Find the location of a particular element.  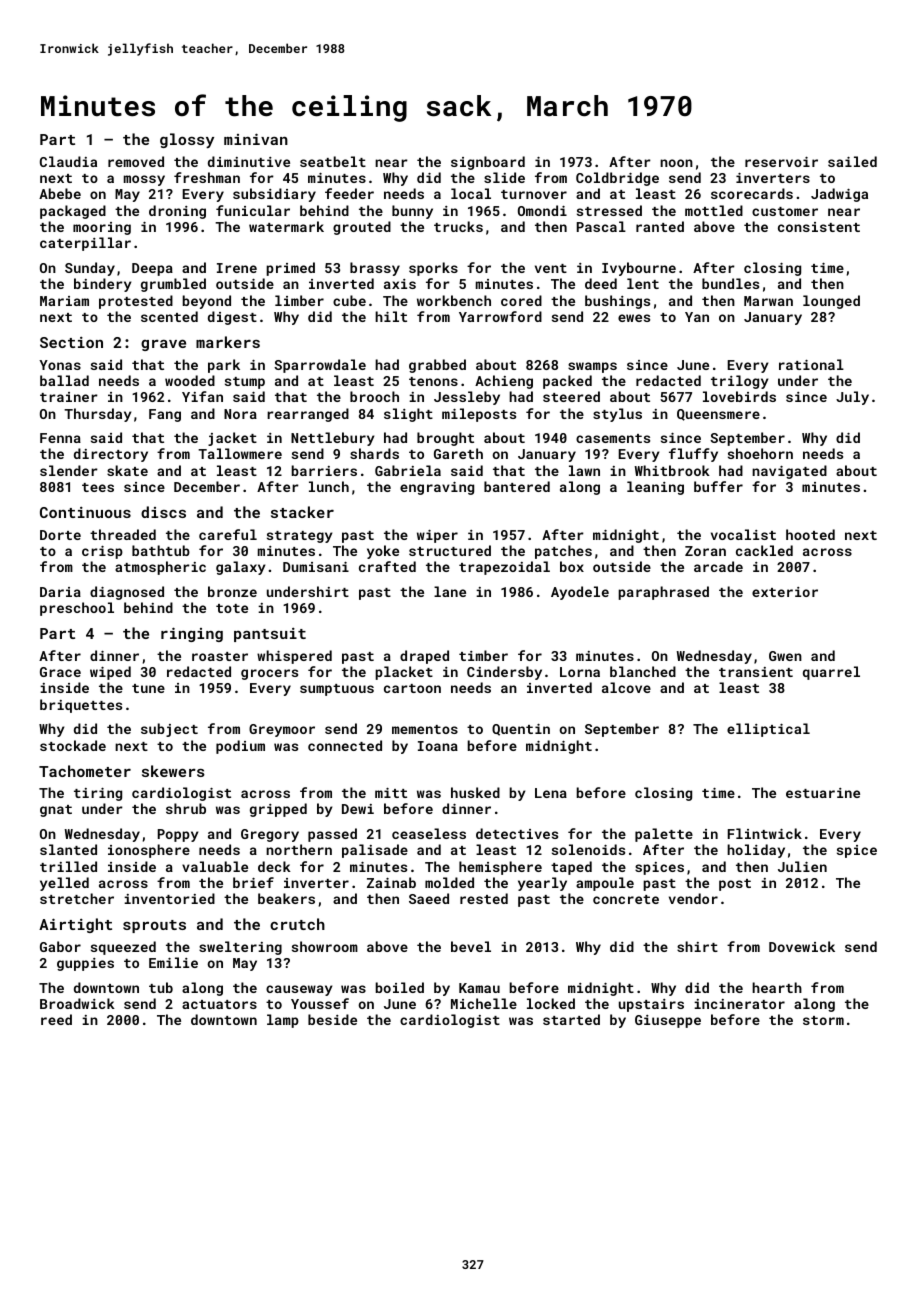

noon is located at coordinates (676, 163).
